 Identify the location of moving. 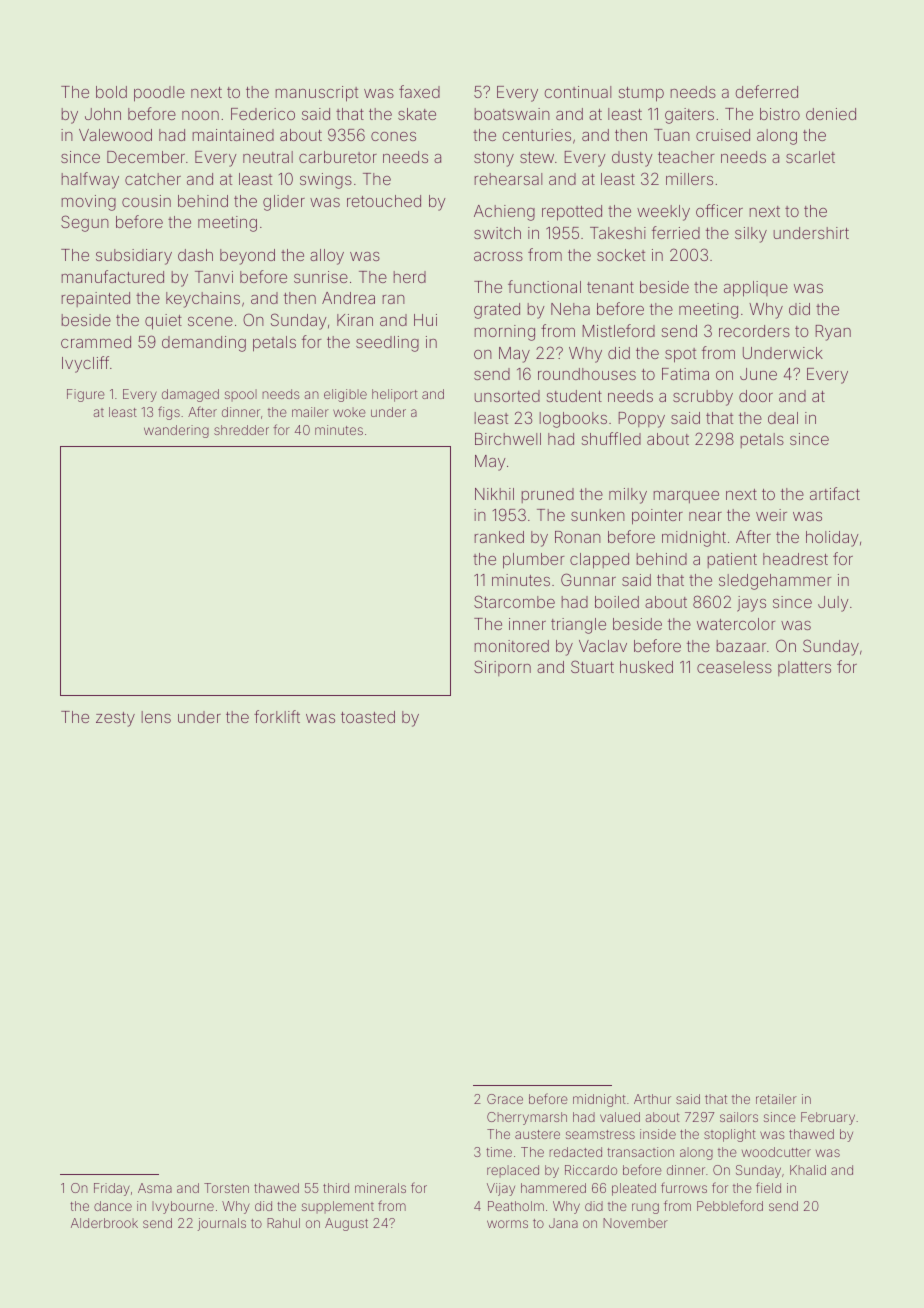
(88, 203).
